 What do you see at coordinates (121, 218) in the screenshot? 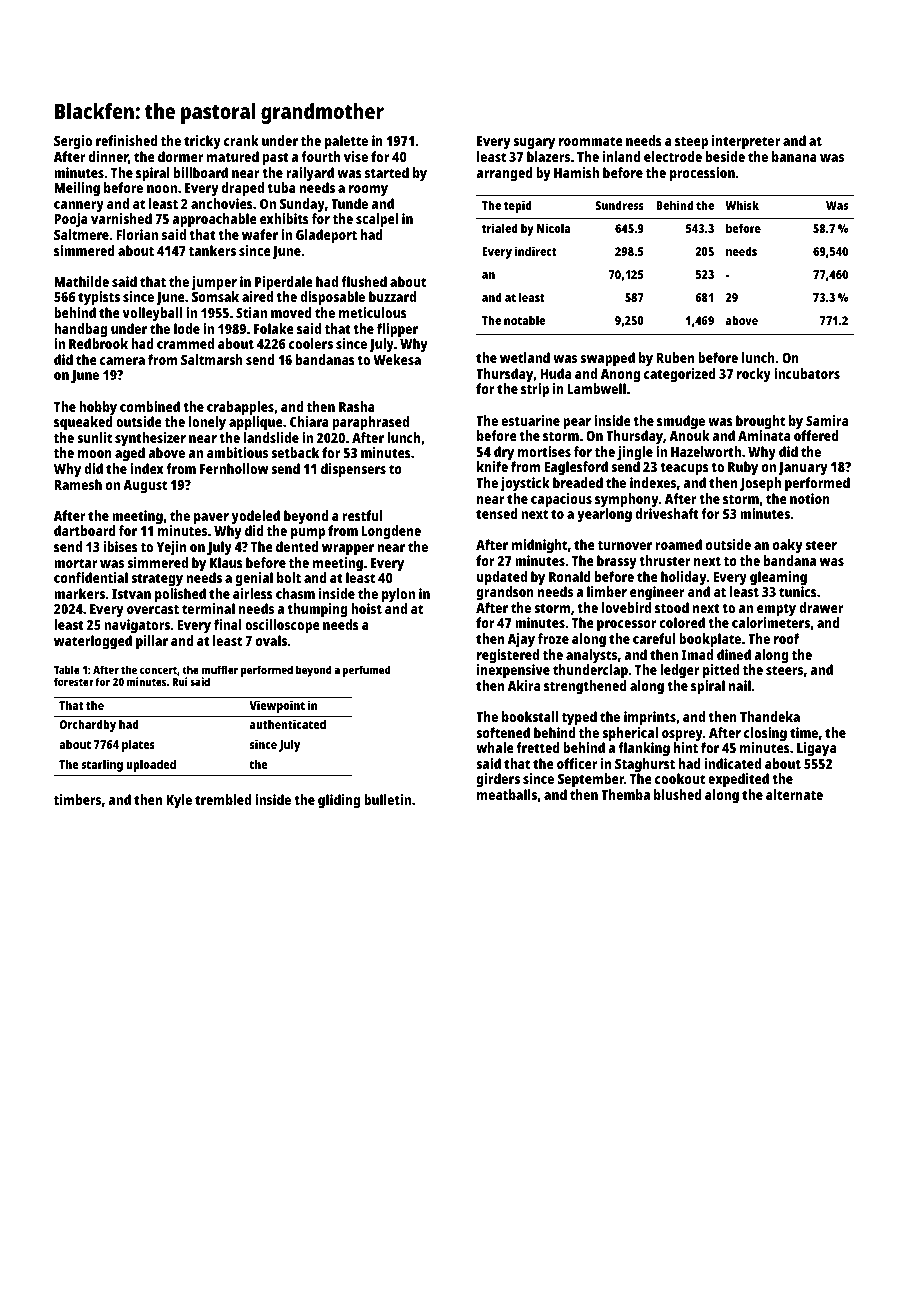
I see `varnished` at bounding box center [121, 218].
